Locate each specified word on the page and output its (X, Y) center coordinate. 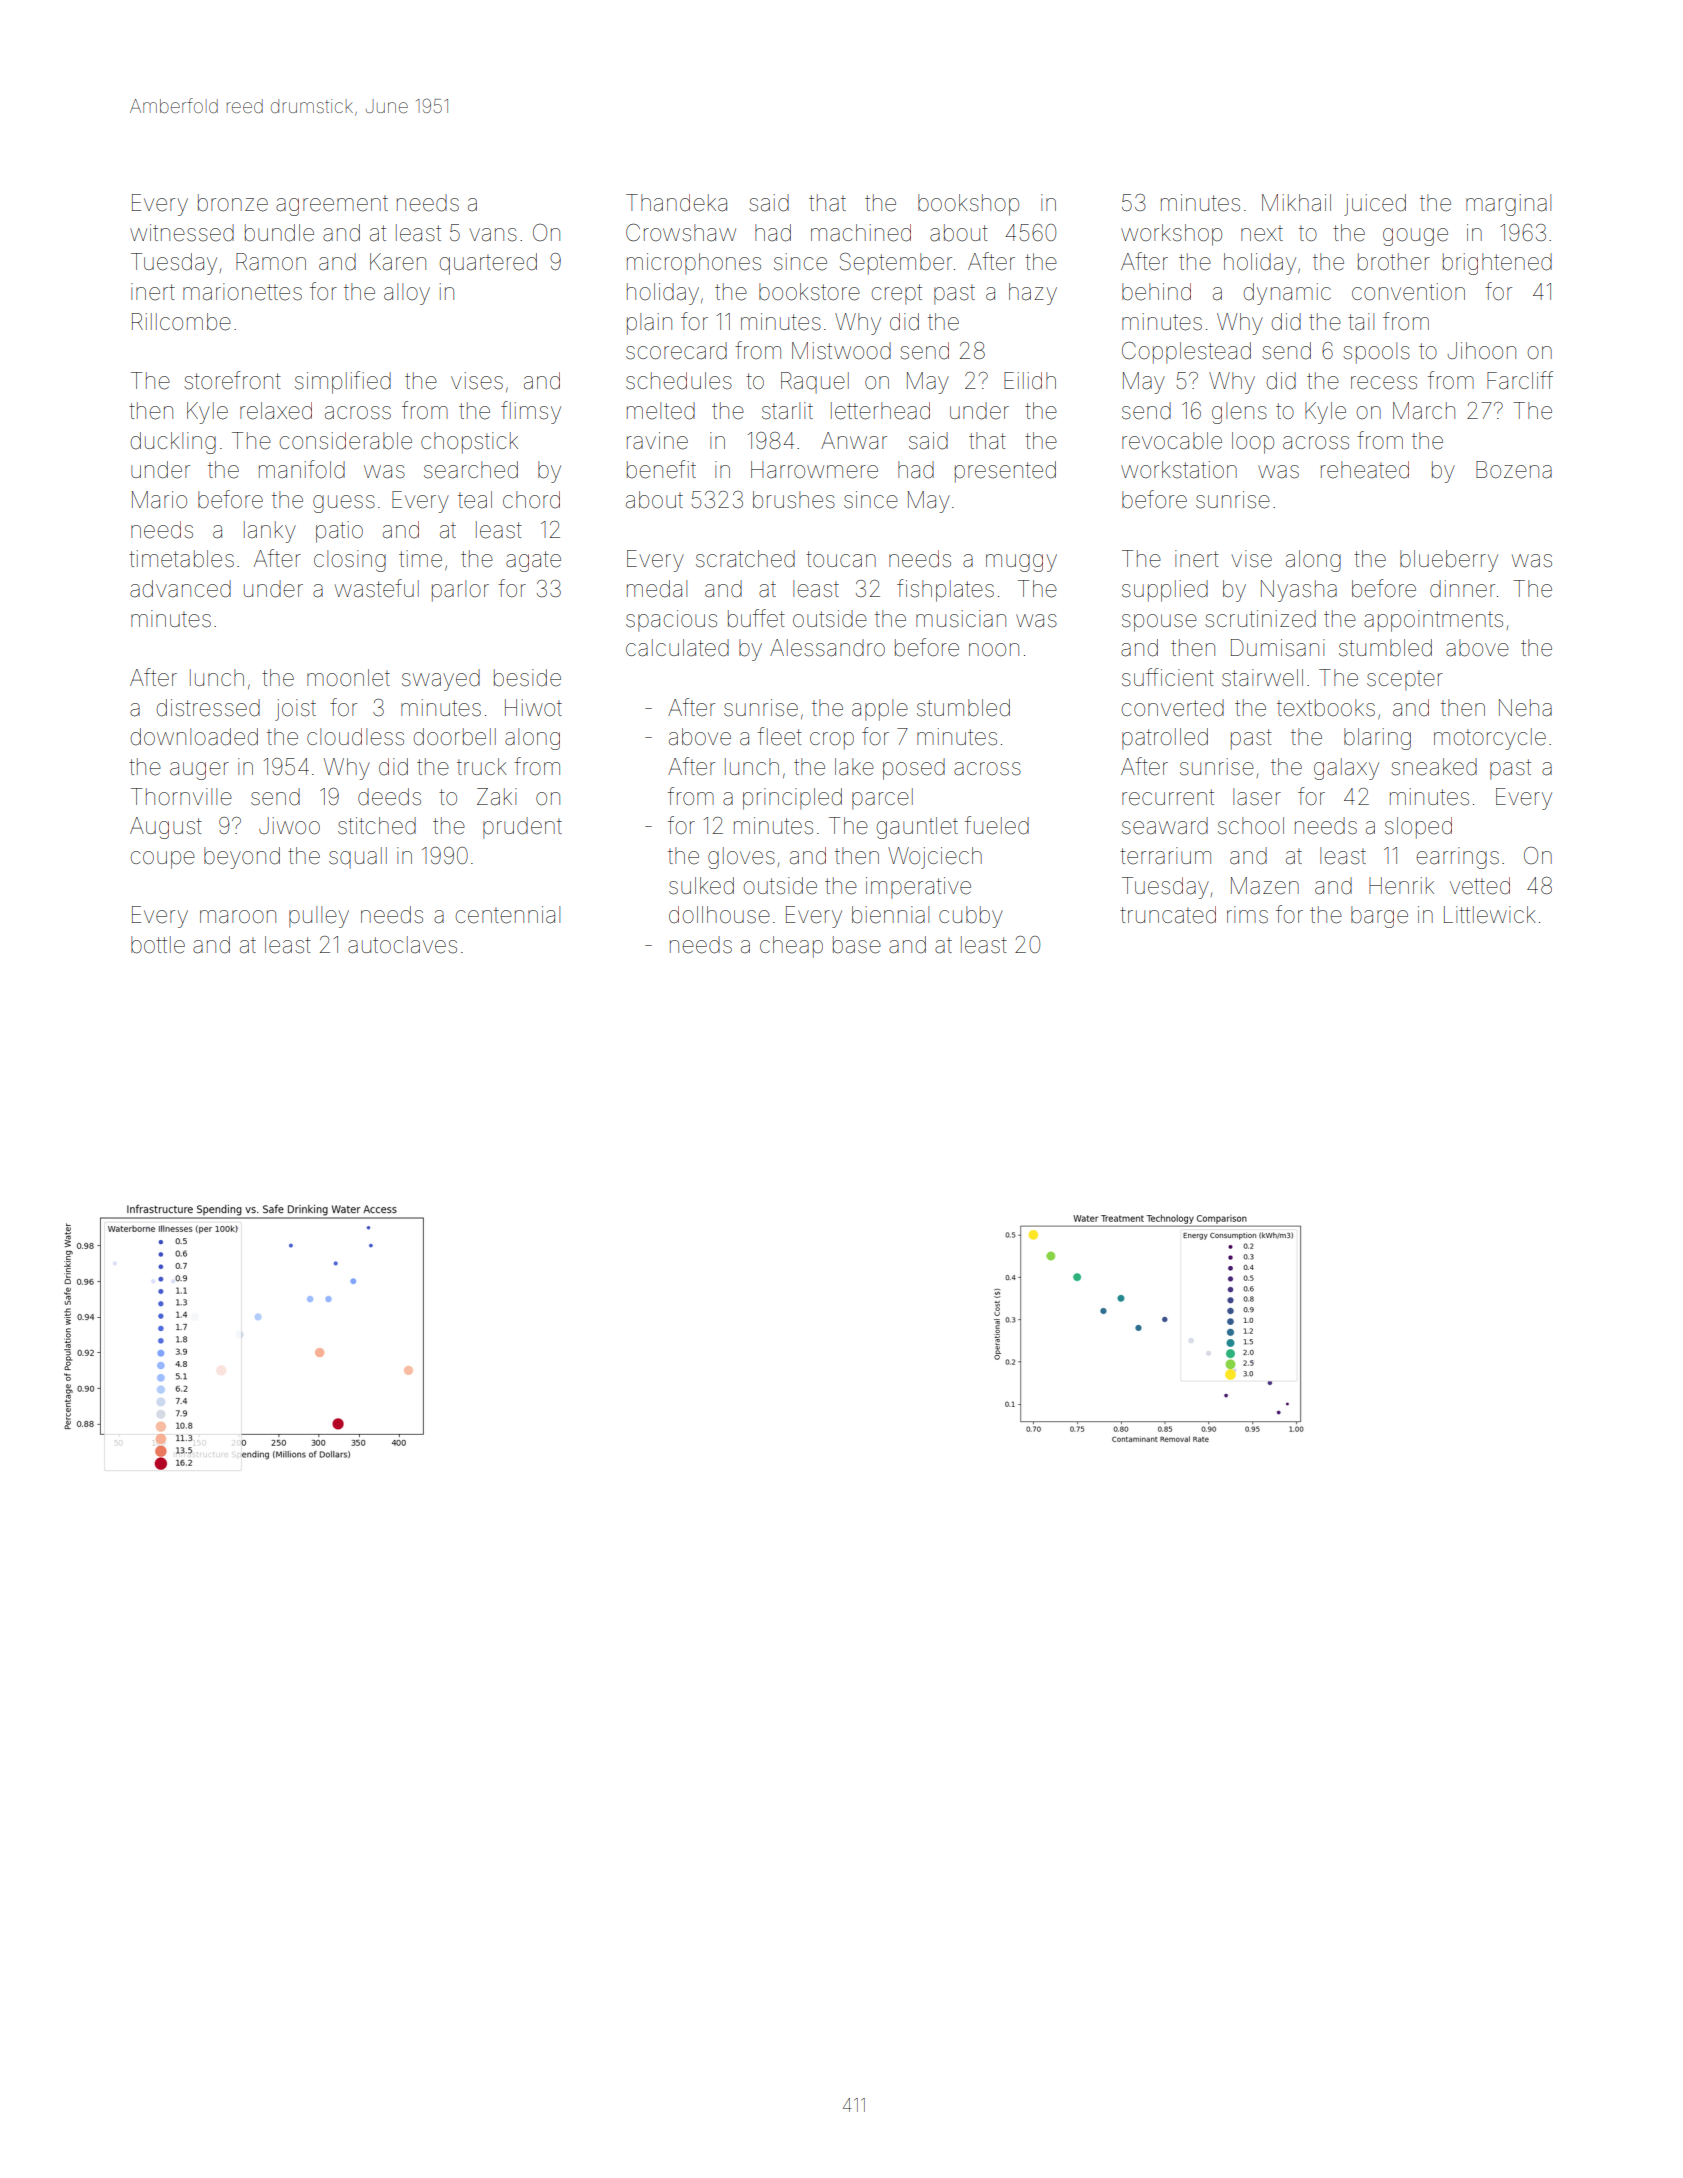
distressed (208, 708)
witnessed (182, 233)
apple (880, 710)
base (857, 945)
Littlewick (1490, 915)
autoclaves (402, 945)
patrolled (1165, 739)
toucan (841, 559)
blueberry (1449, 561)
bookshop (968, 205)
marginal (1508, 205)
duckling (173, 443)
